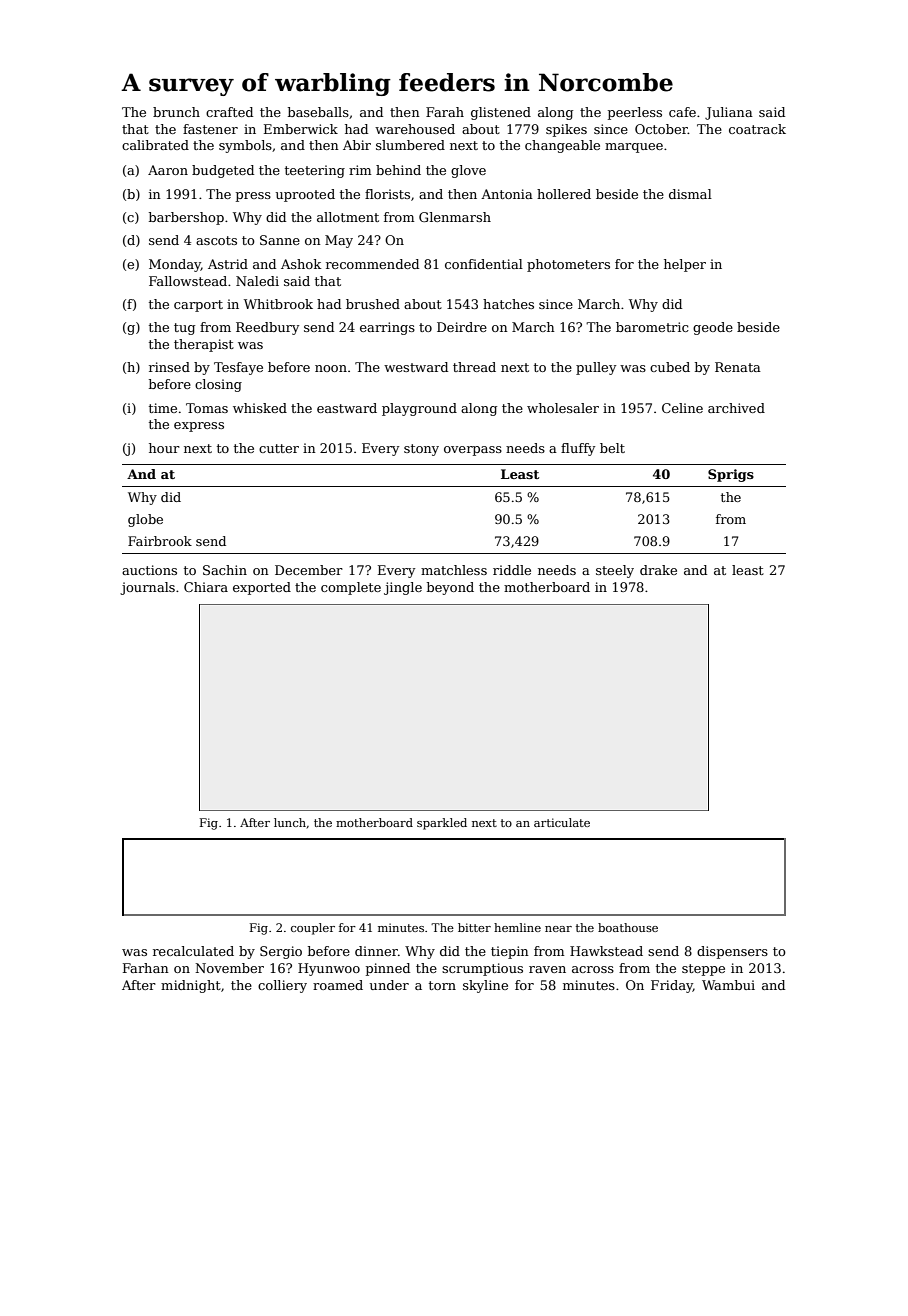 This screenshot has width=908, height=1316. What do you see at coordinates (257, 281) in the screenshot?
I see `Naledi` at bounding box center [257, 281].
